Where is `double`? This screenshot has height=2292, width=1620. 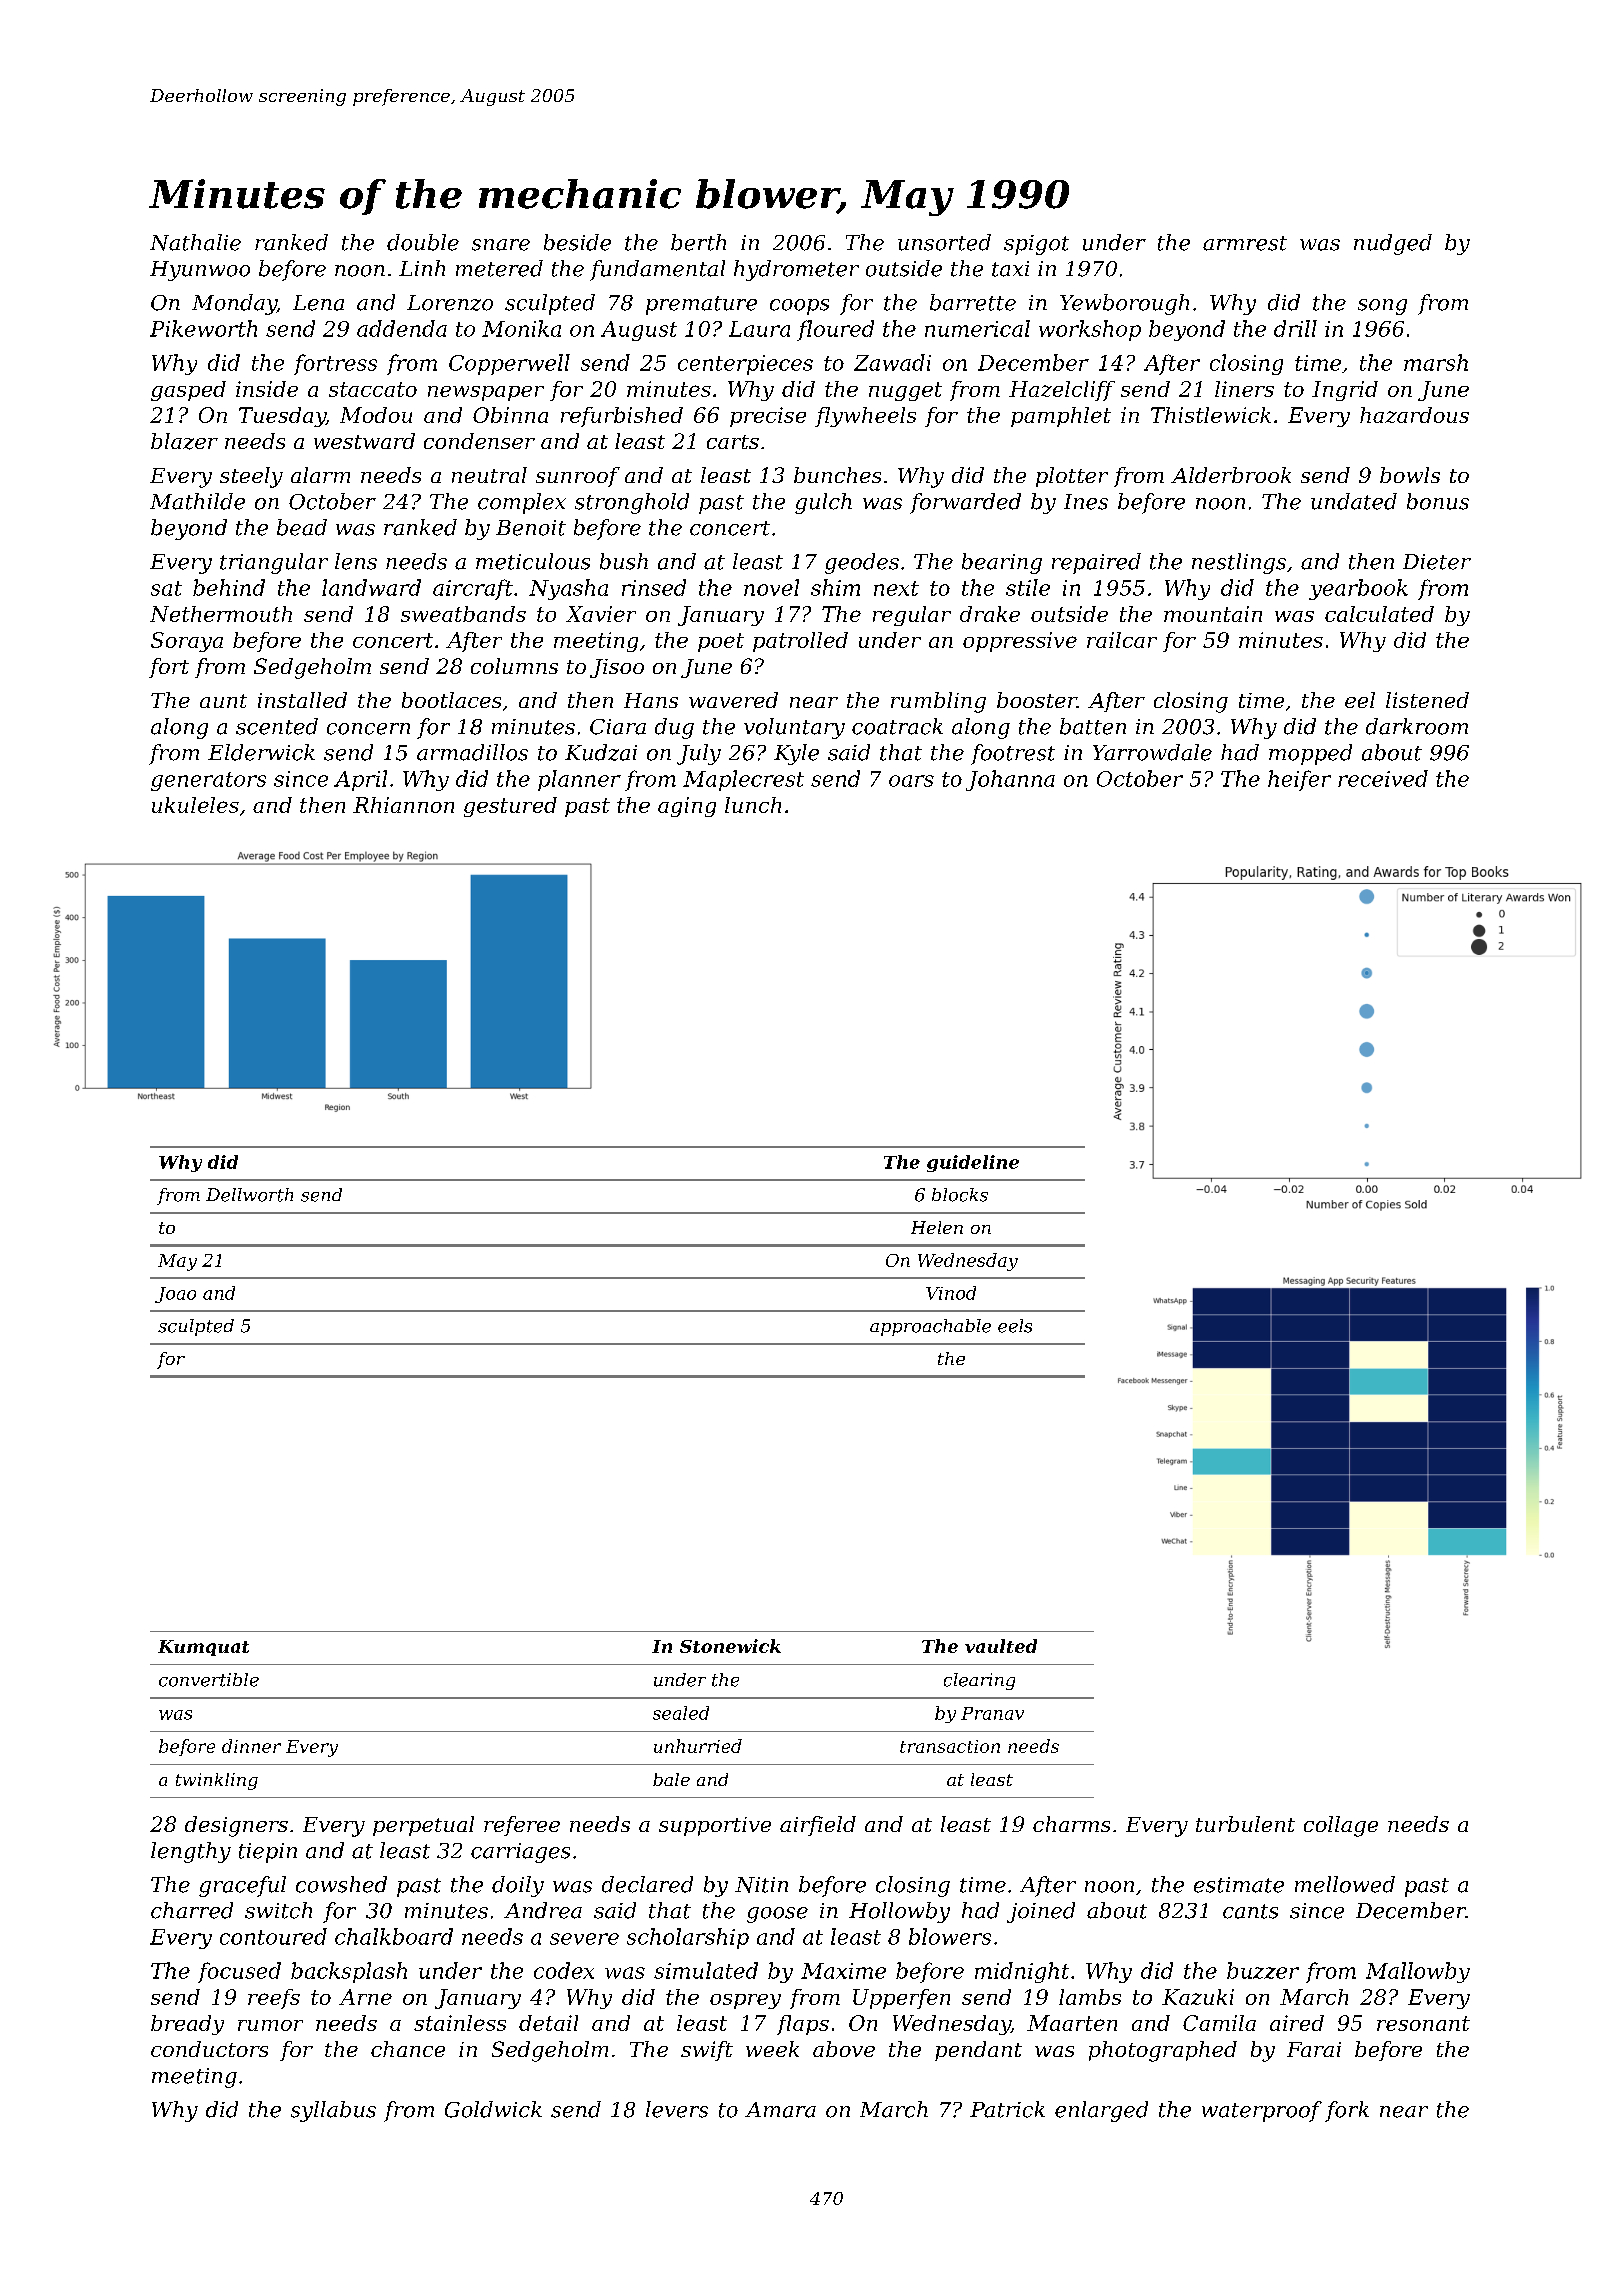
double is located at coordinates (423, 242).
